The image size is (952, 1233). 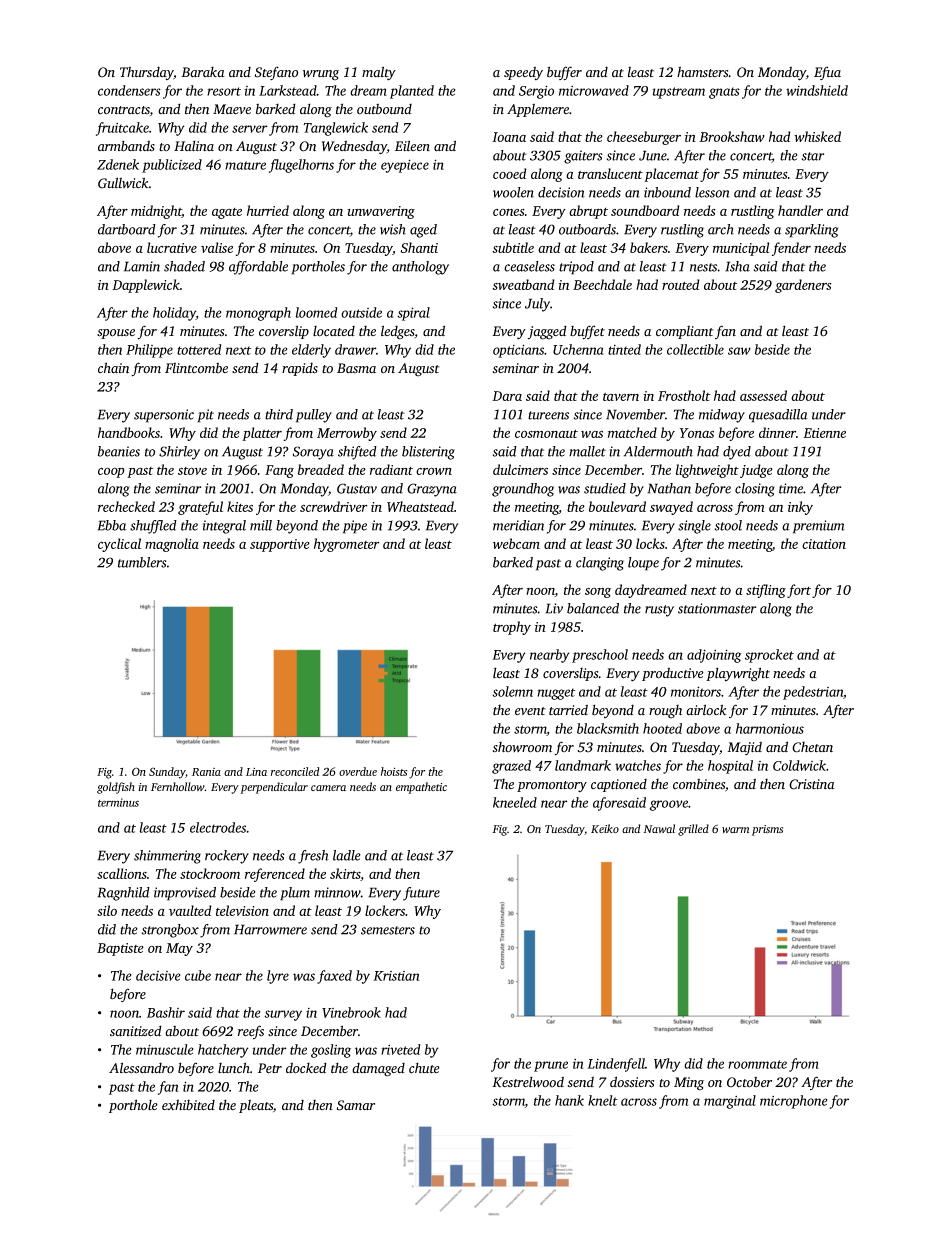 What do you see at coordinates (256, 1106) in the screenshot?
I see `pleats` at bounding box center [256, 1106].
